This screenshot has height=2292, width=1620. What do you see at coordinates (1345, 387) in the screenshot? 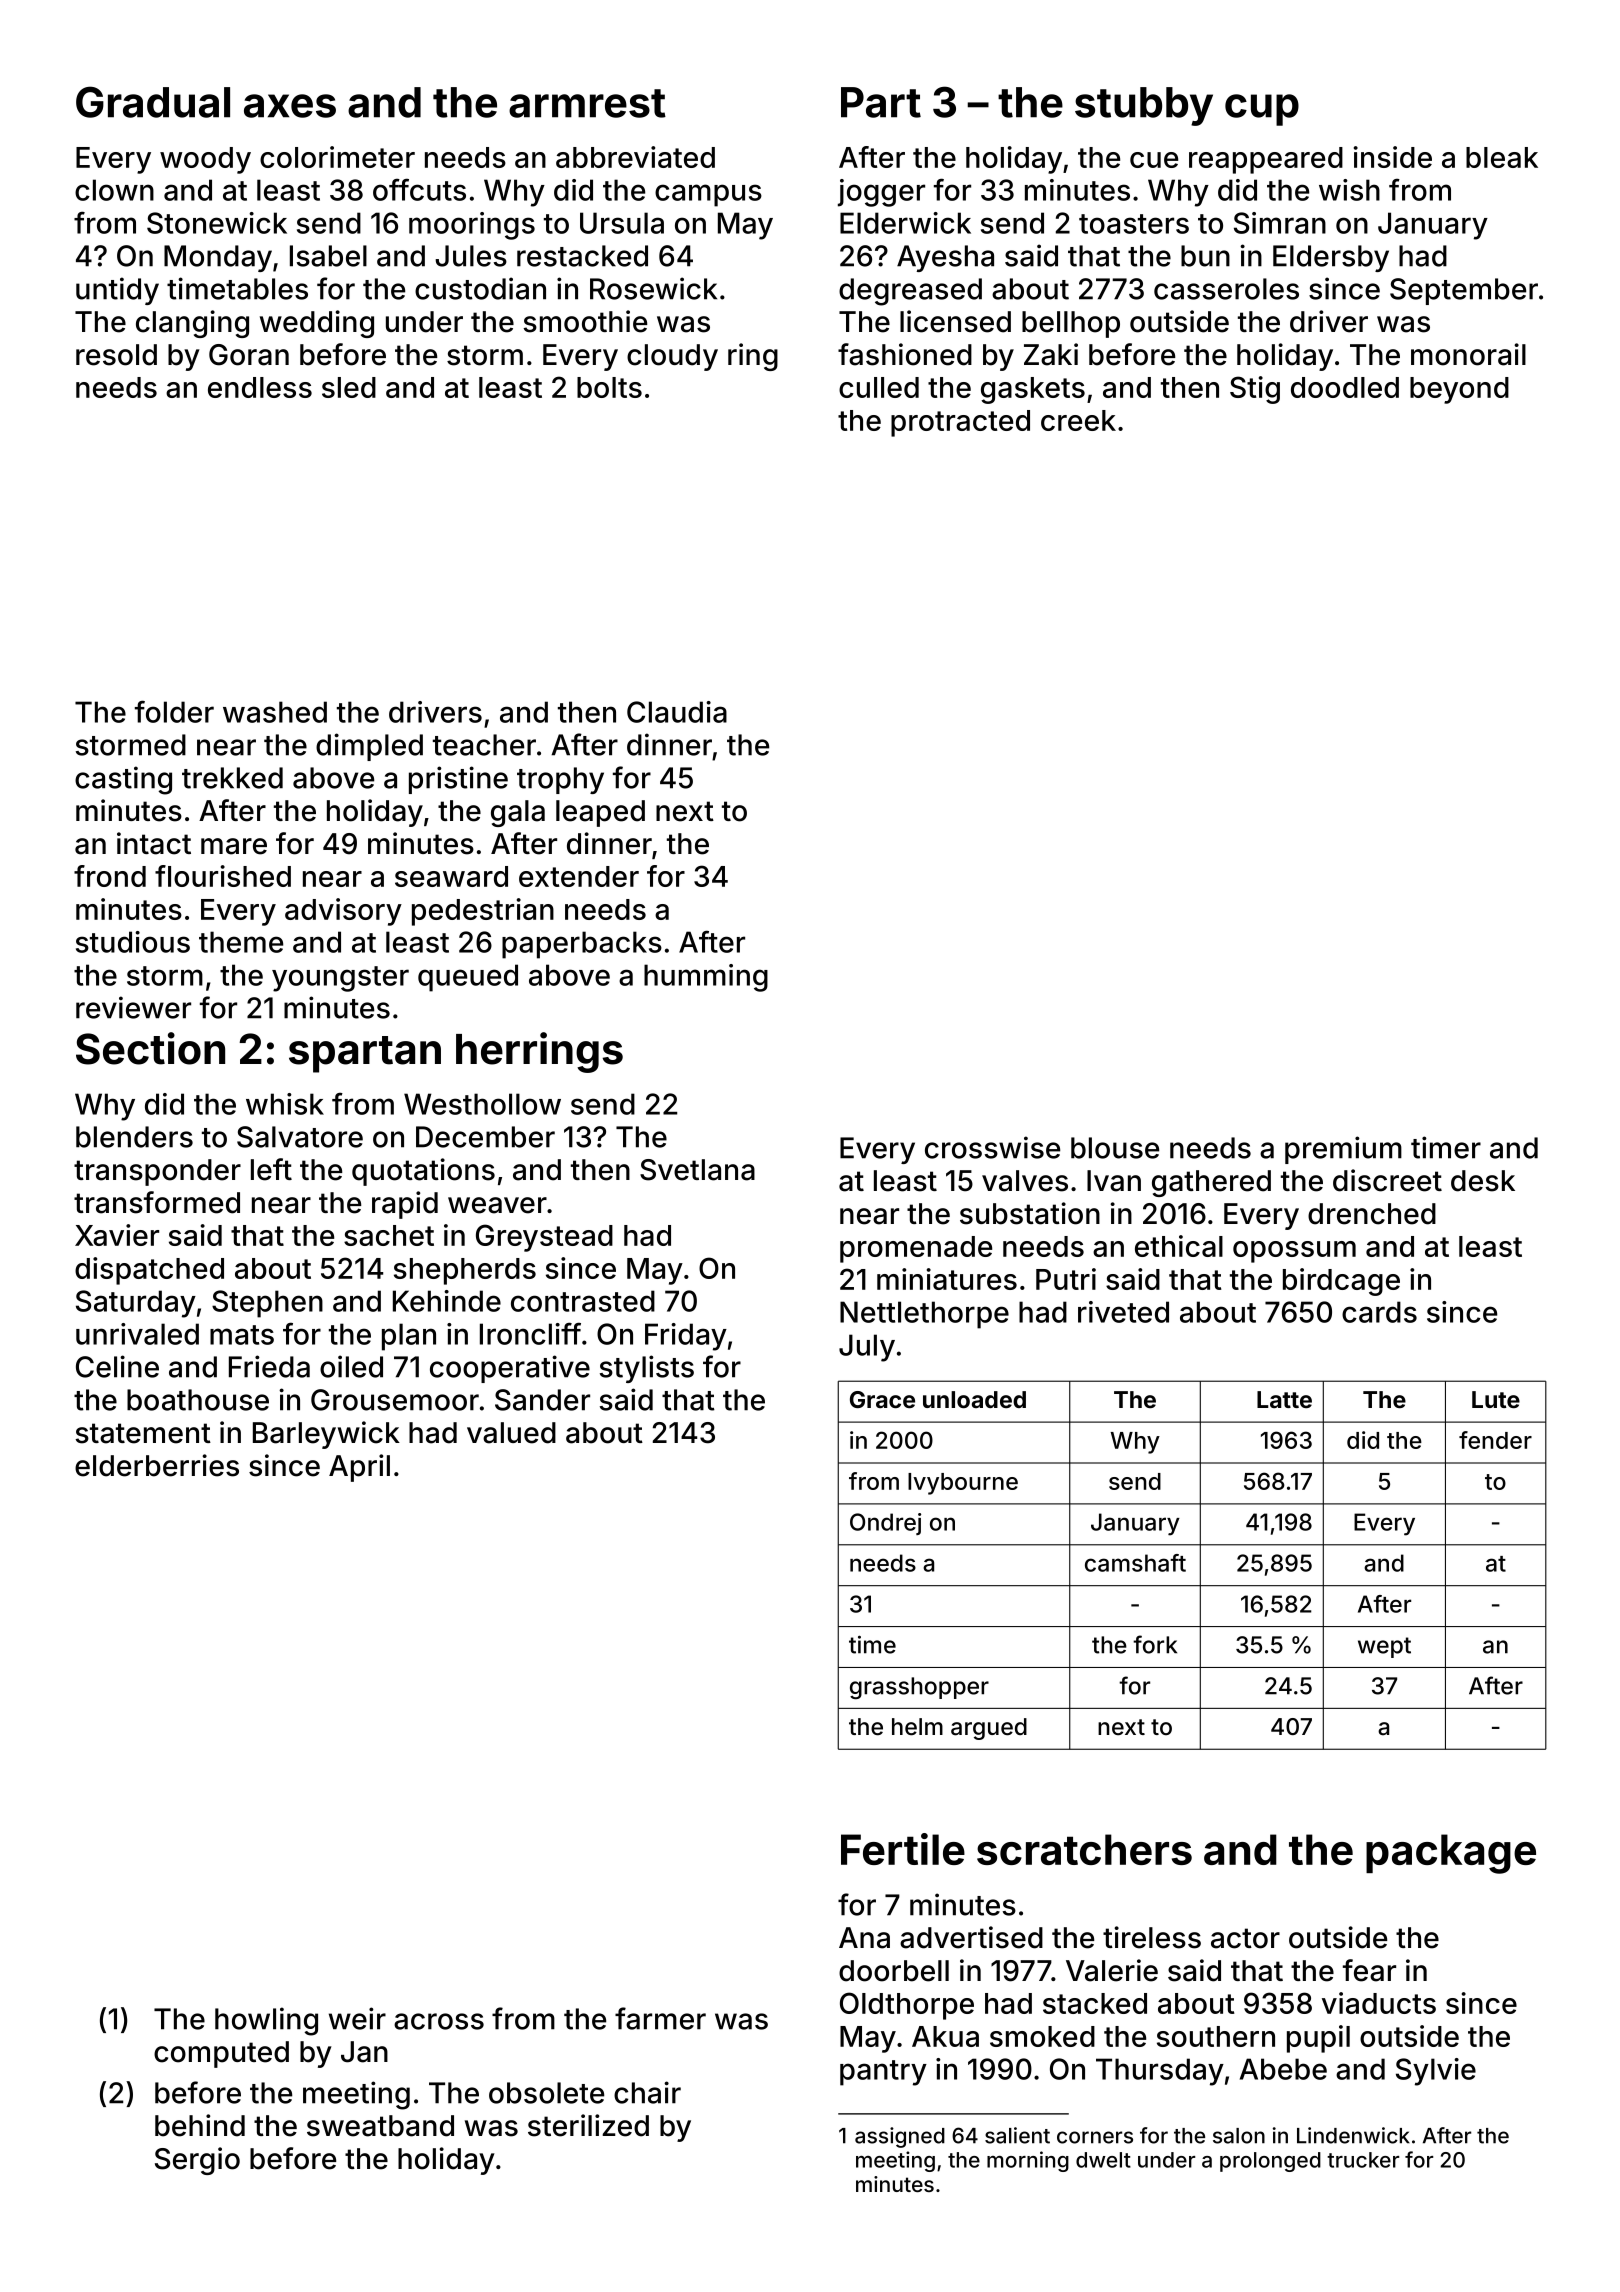
I see `doodled` at bounding box center [1345, 387].
